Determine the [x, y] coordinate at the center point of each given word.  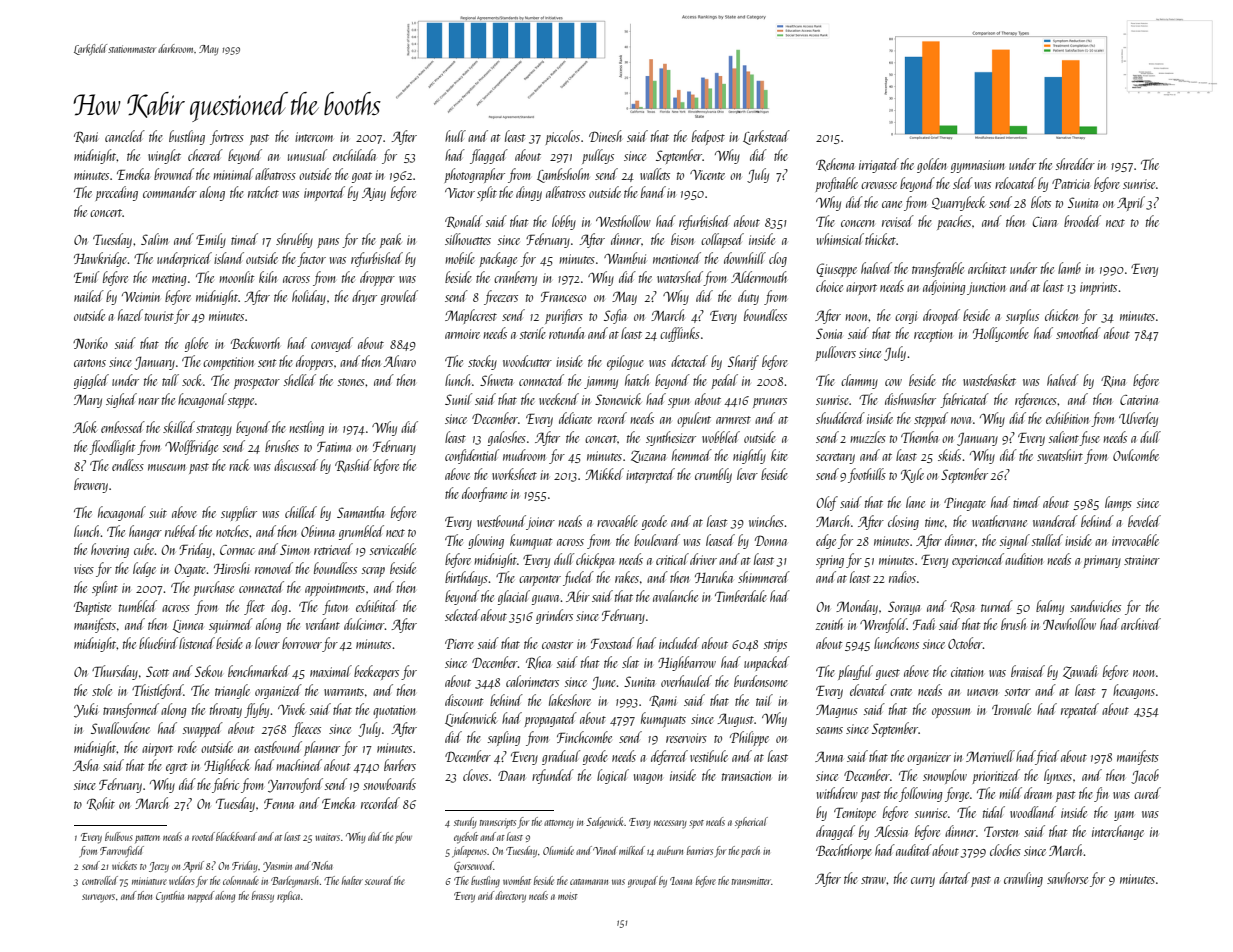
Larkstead [766, 137]
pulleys [598, 156]
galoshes [507, 438]
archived [1141, 624]
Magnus [837, 711]
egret [177, 768]
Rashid [353, 465]
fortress [227, 137]
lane [915, 502]
